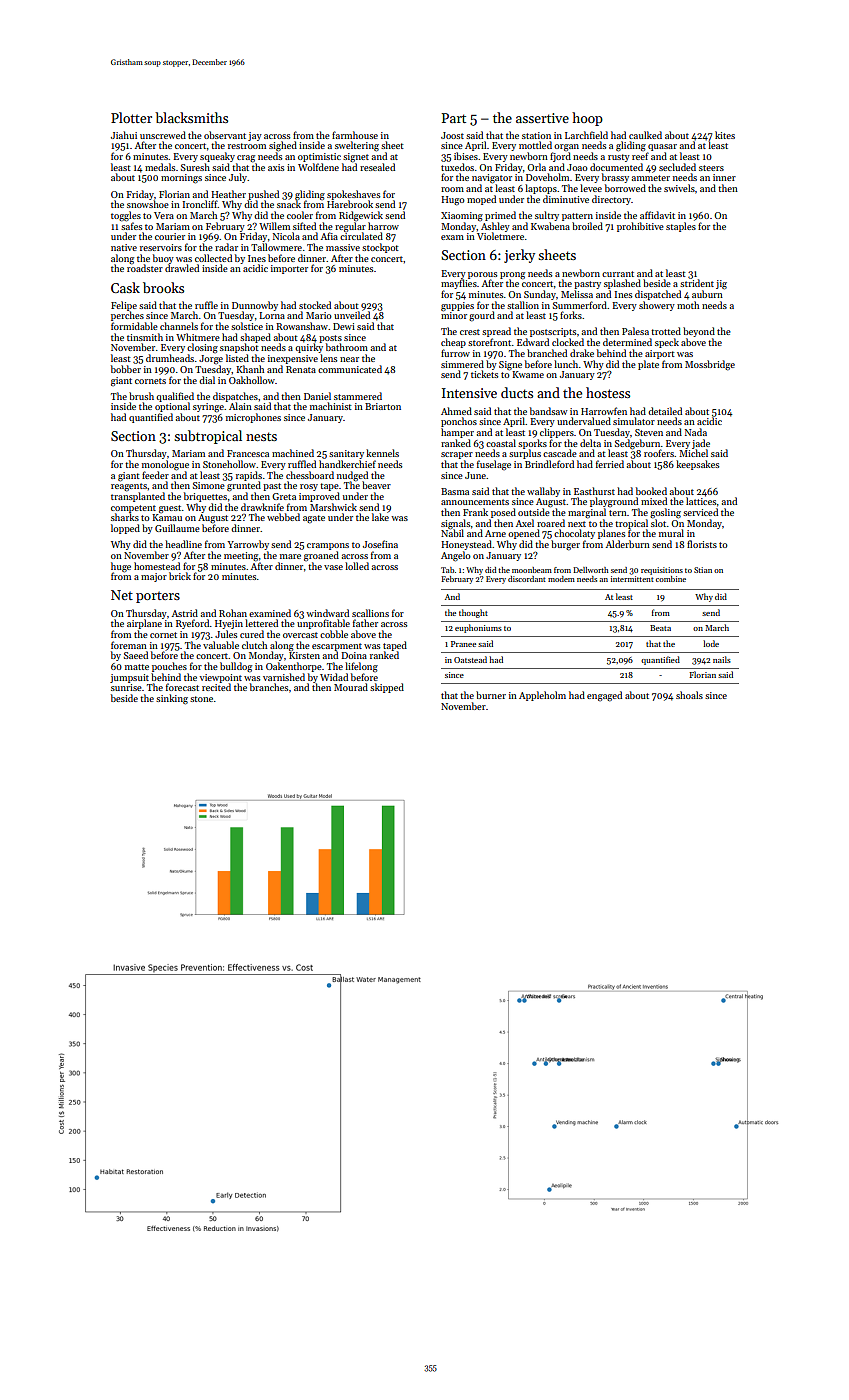 The width and height of the screenshot is (849, 1400). What do you see at coordinates (660, 628) in the screenshot?
I see `Beata` at bounding box center [660, 628].
